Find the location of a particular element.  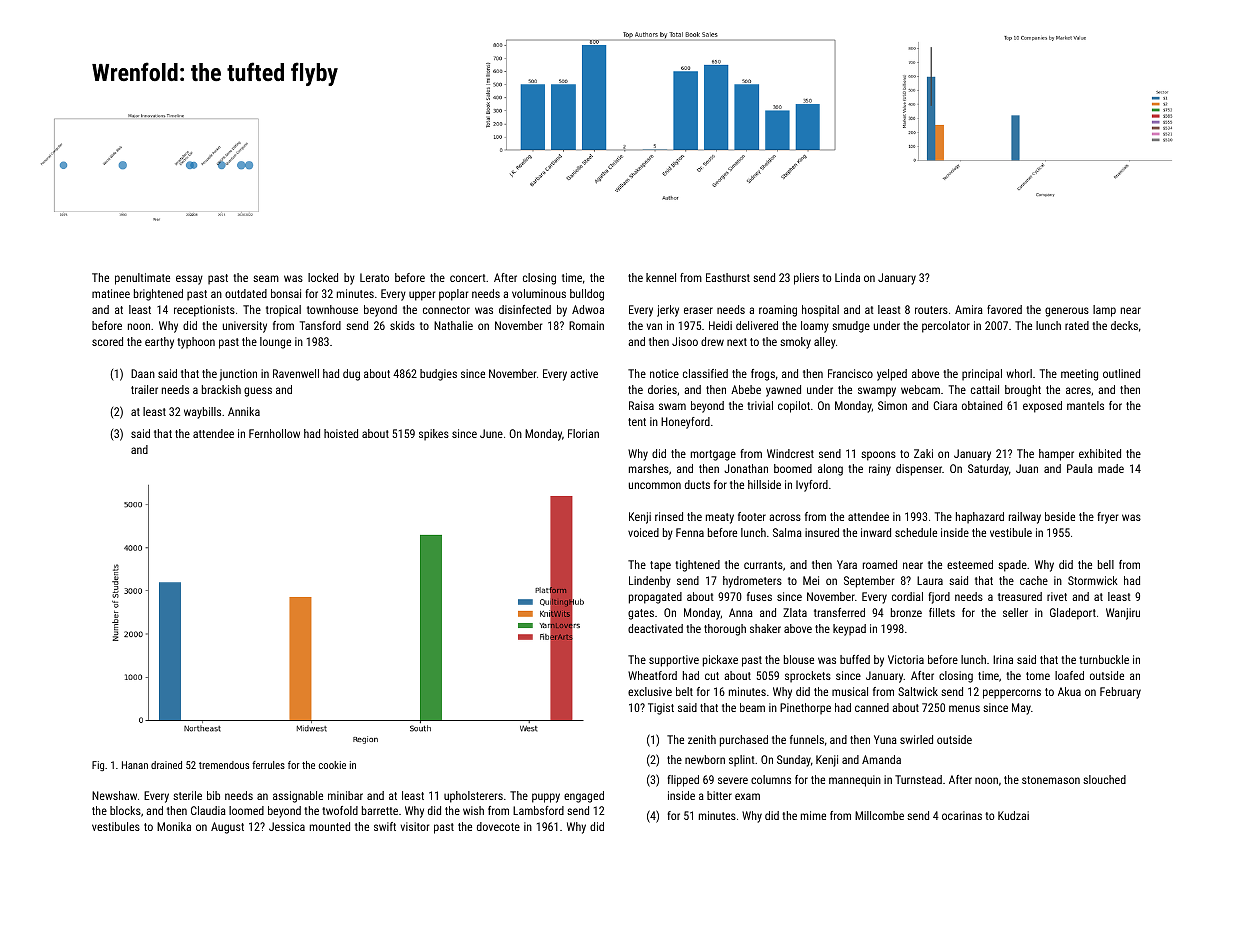

seam is located at coordinates (266, 278).
